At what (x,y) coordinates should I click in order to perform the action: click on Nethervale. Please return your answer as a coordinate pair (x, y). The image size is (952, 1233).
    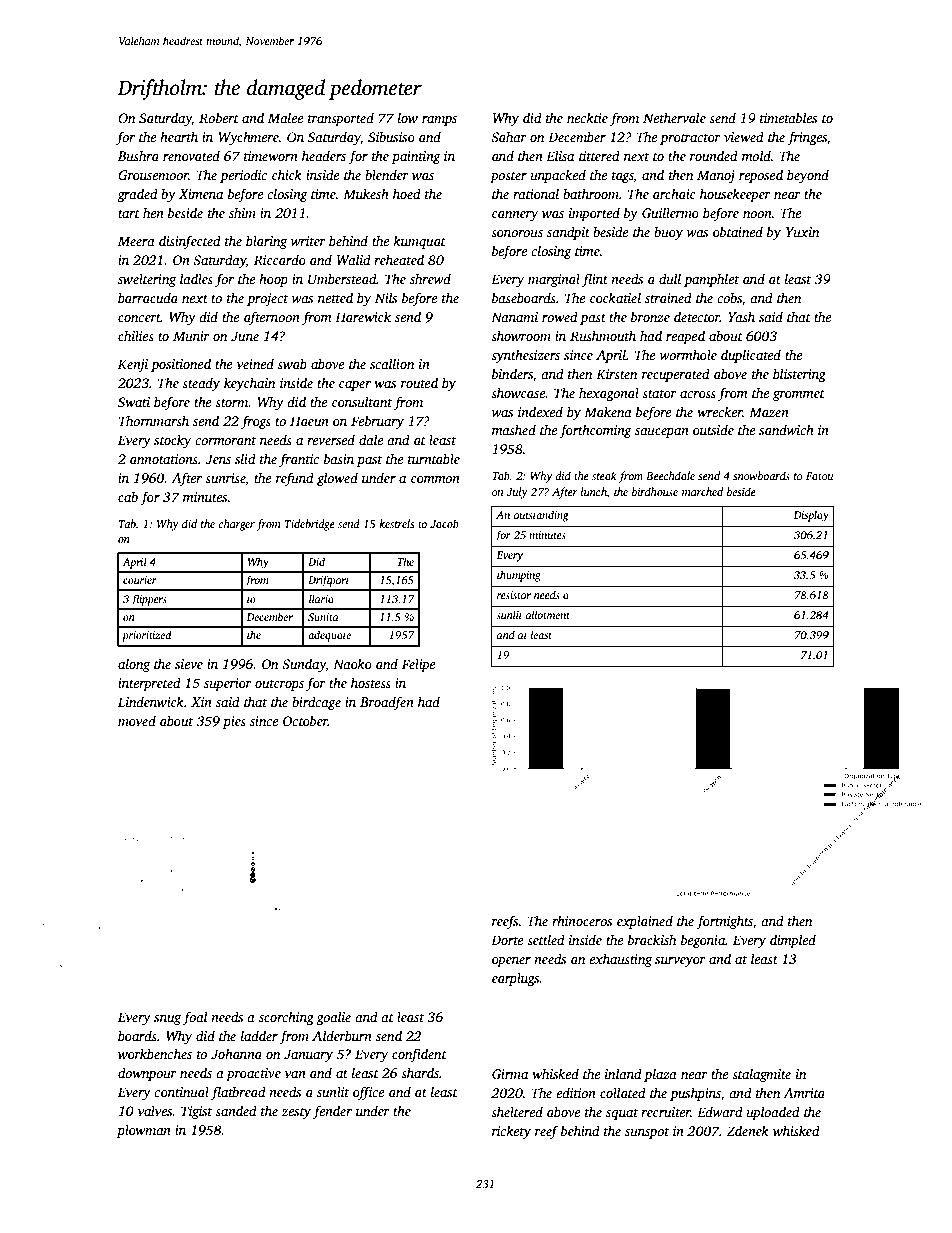
    Looking at the image, I should click on (674, 117).
